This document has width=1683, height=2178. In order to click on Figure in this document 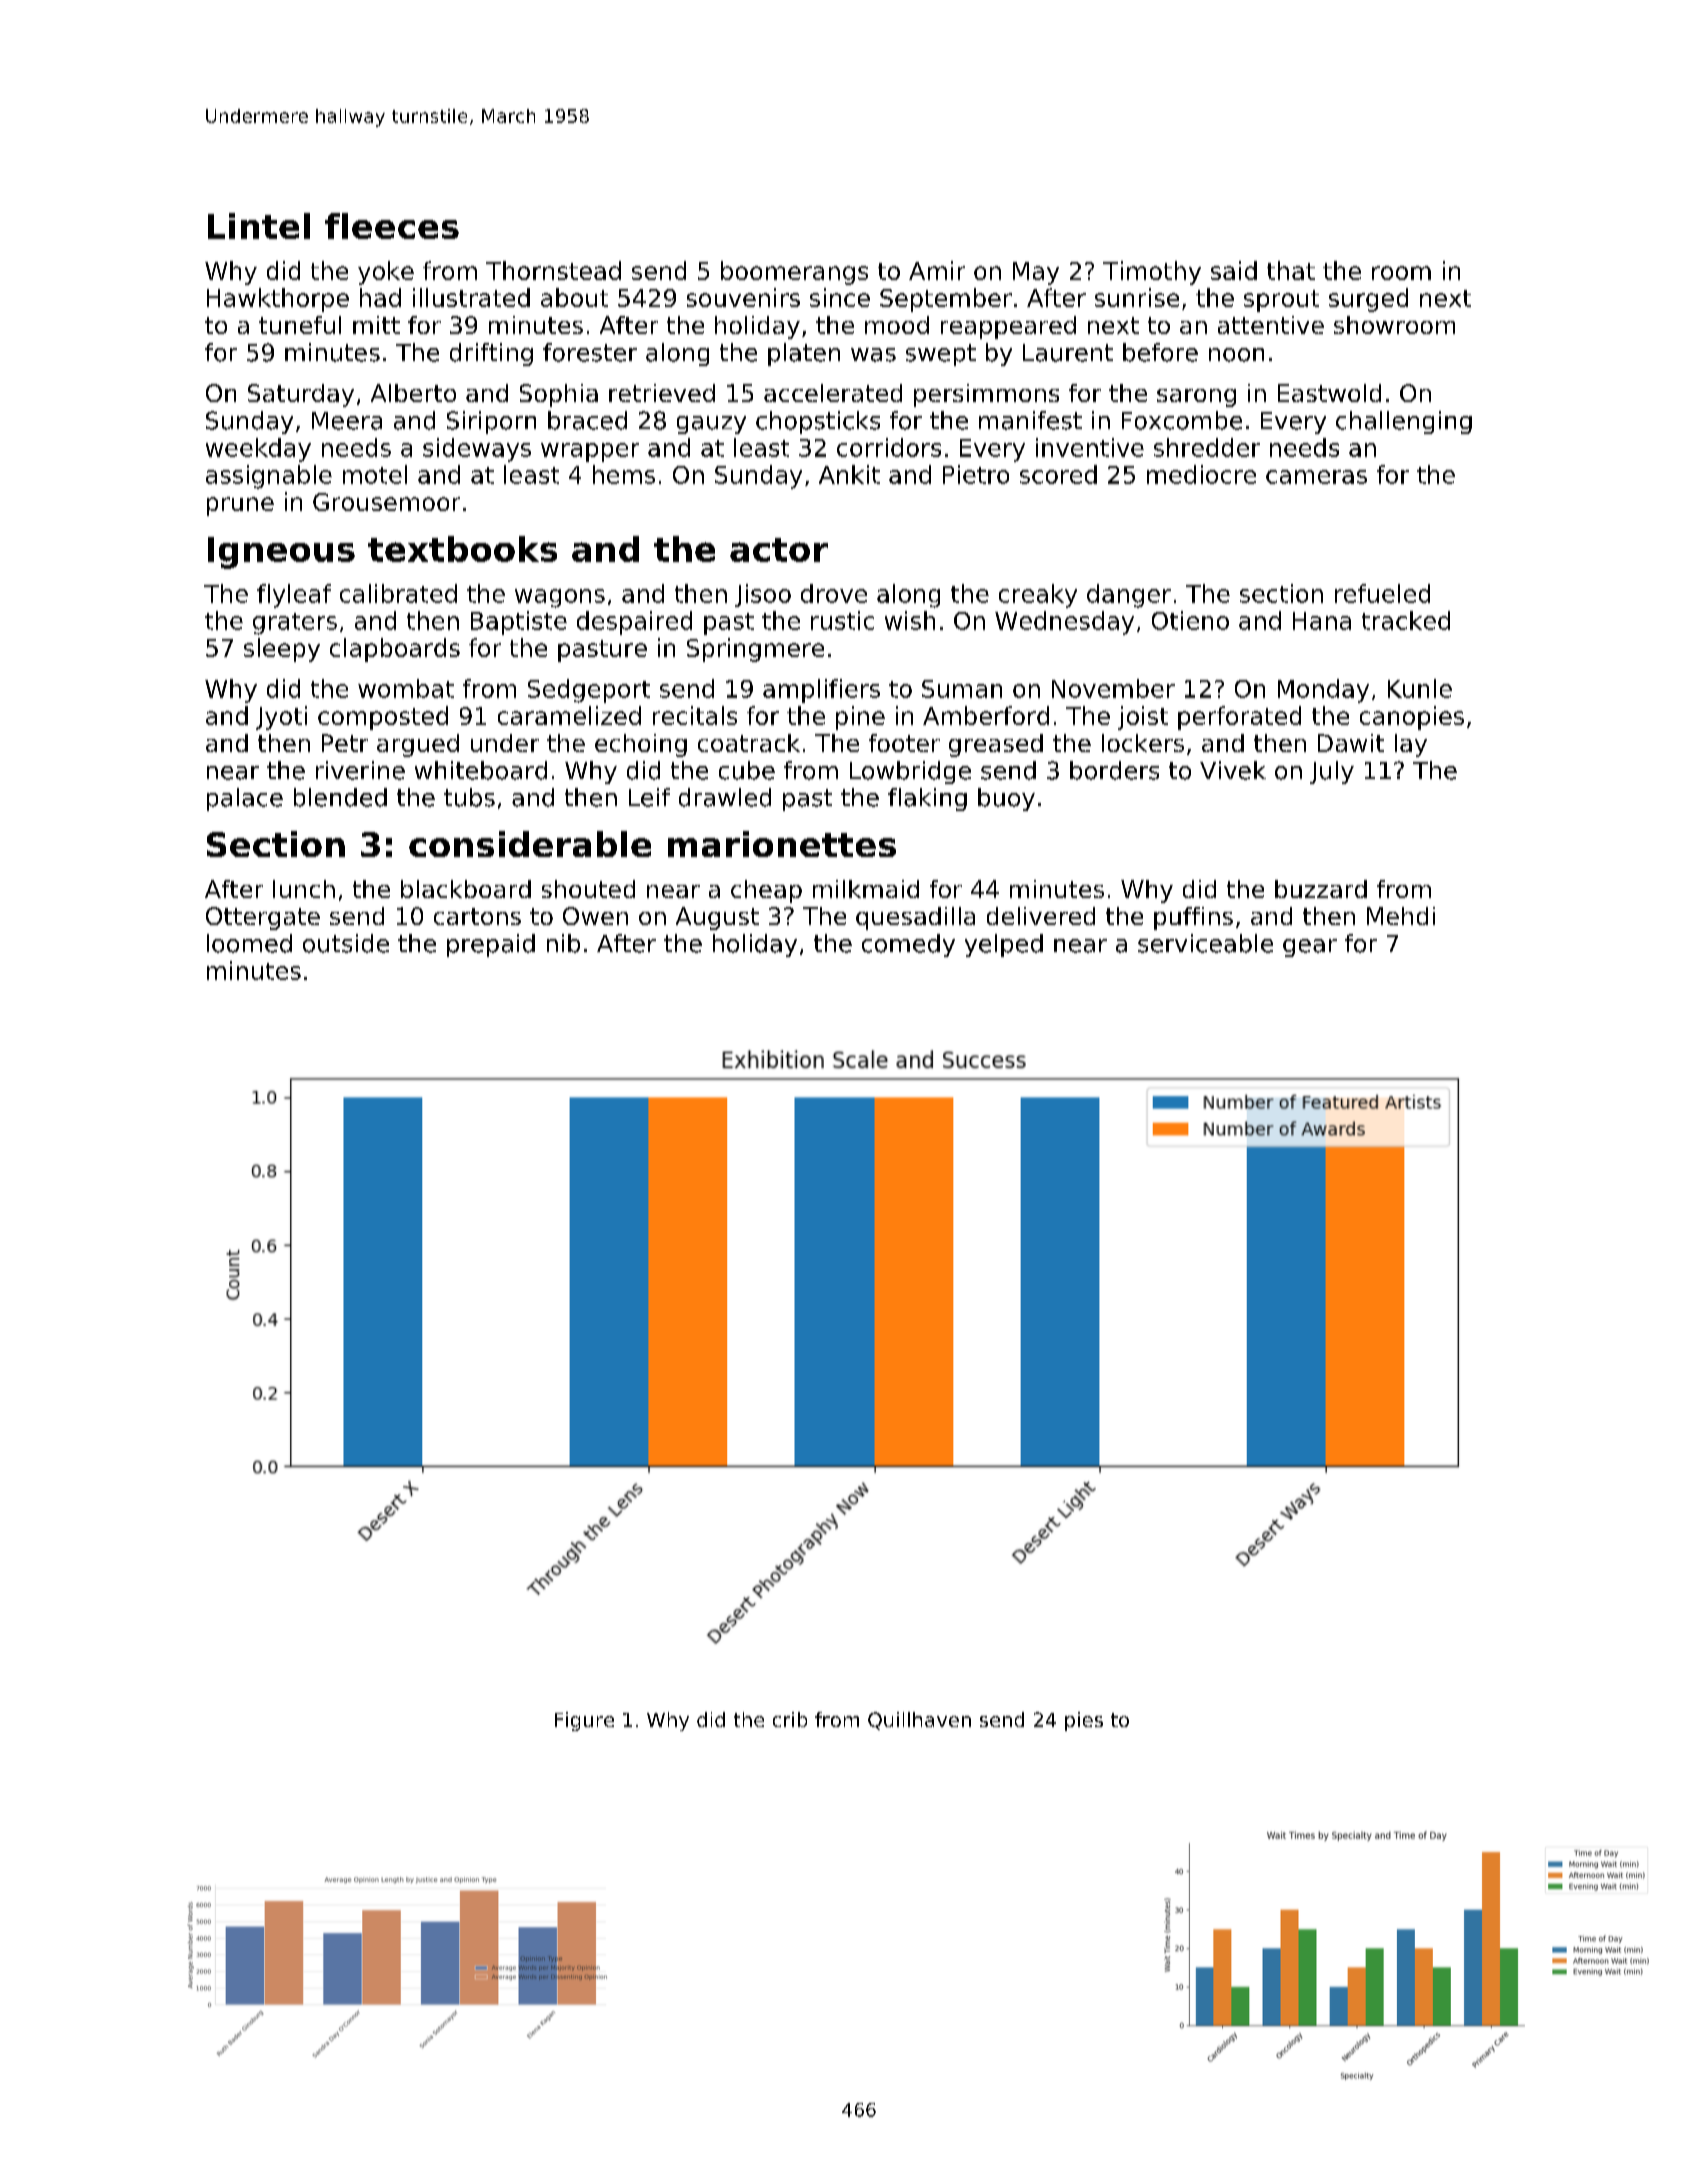, I will do `click(584, 1721)`.
